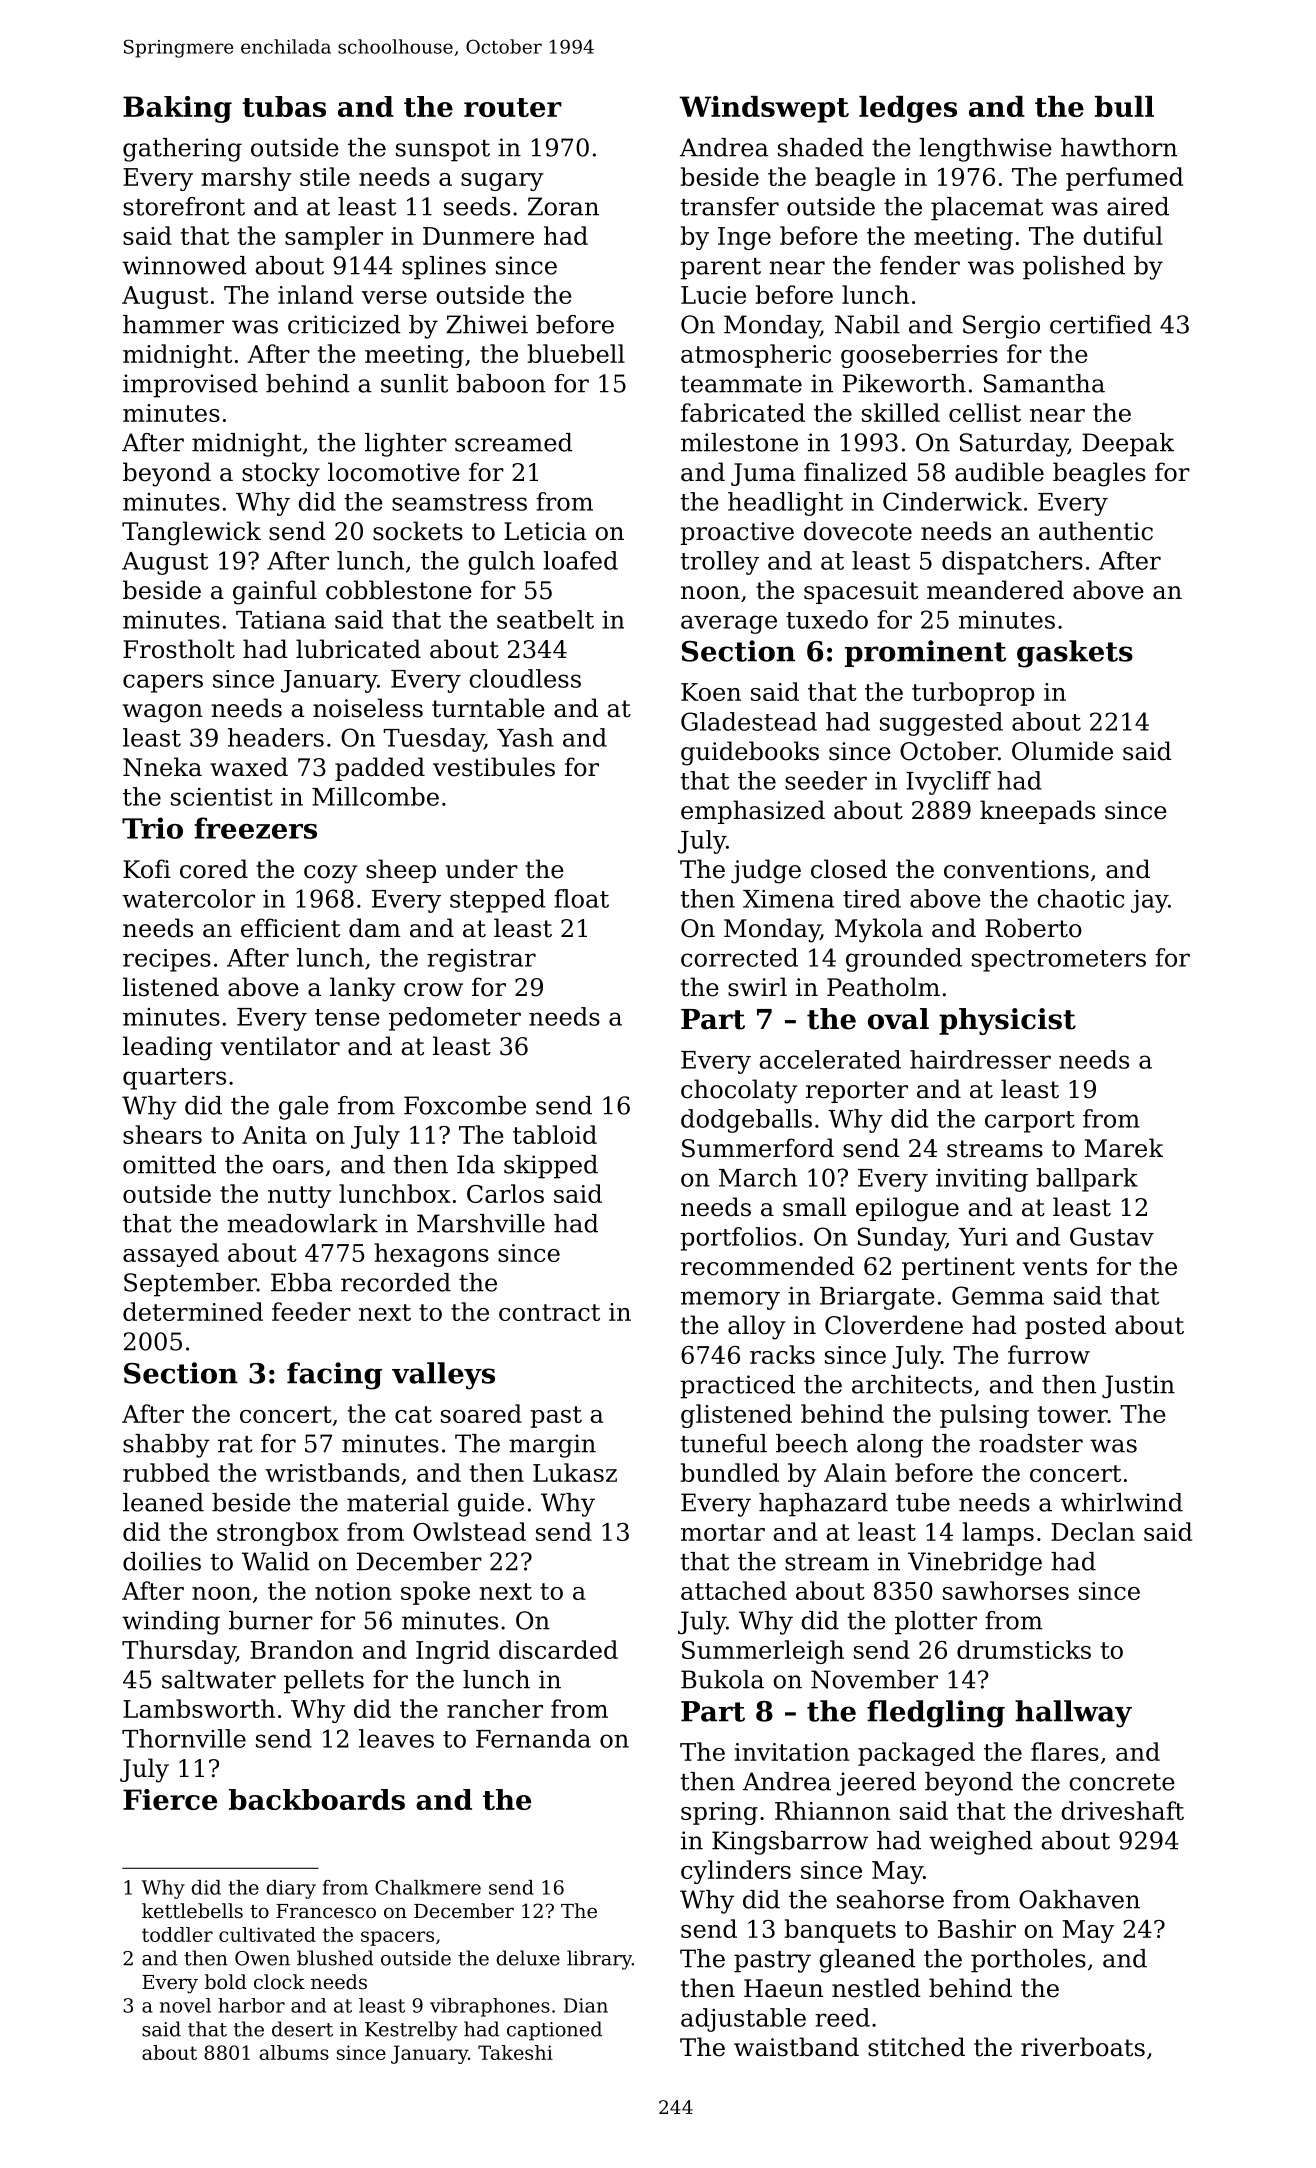  What do you see at coordinates (375, 796) in the page?
I see `Millcombe` at bounding box center [375, 796].
